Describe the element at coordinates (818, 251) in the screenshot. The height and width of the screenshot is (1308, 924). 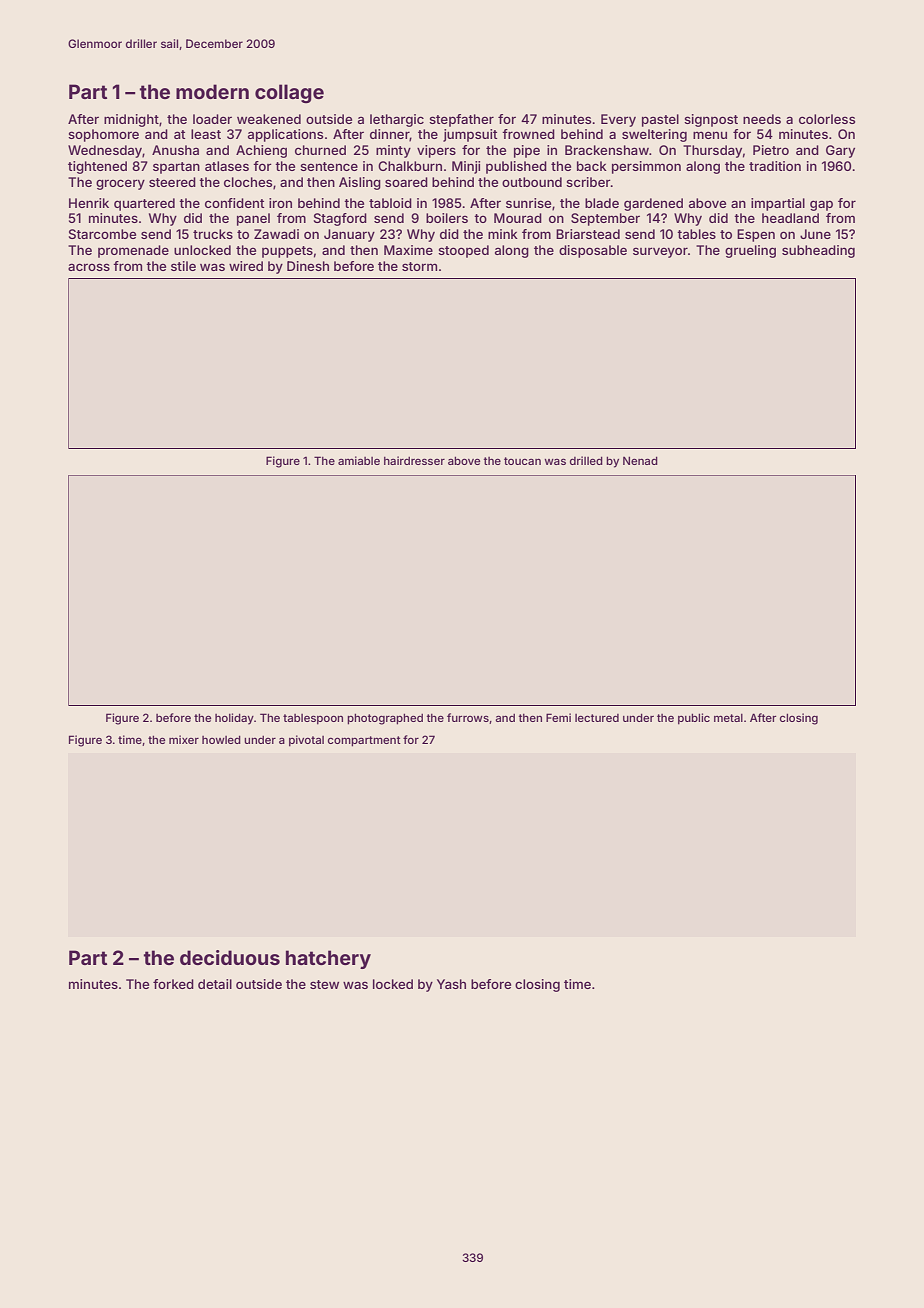
I see `subheading` at that location.
